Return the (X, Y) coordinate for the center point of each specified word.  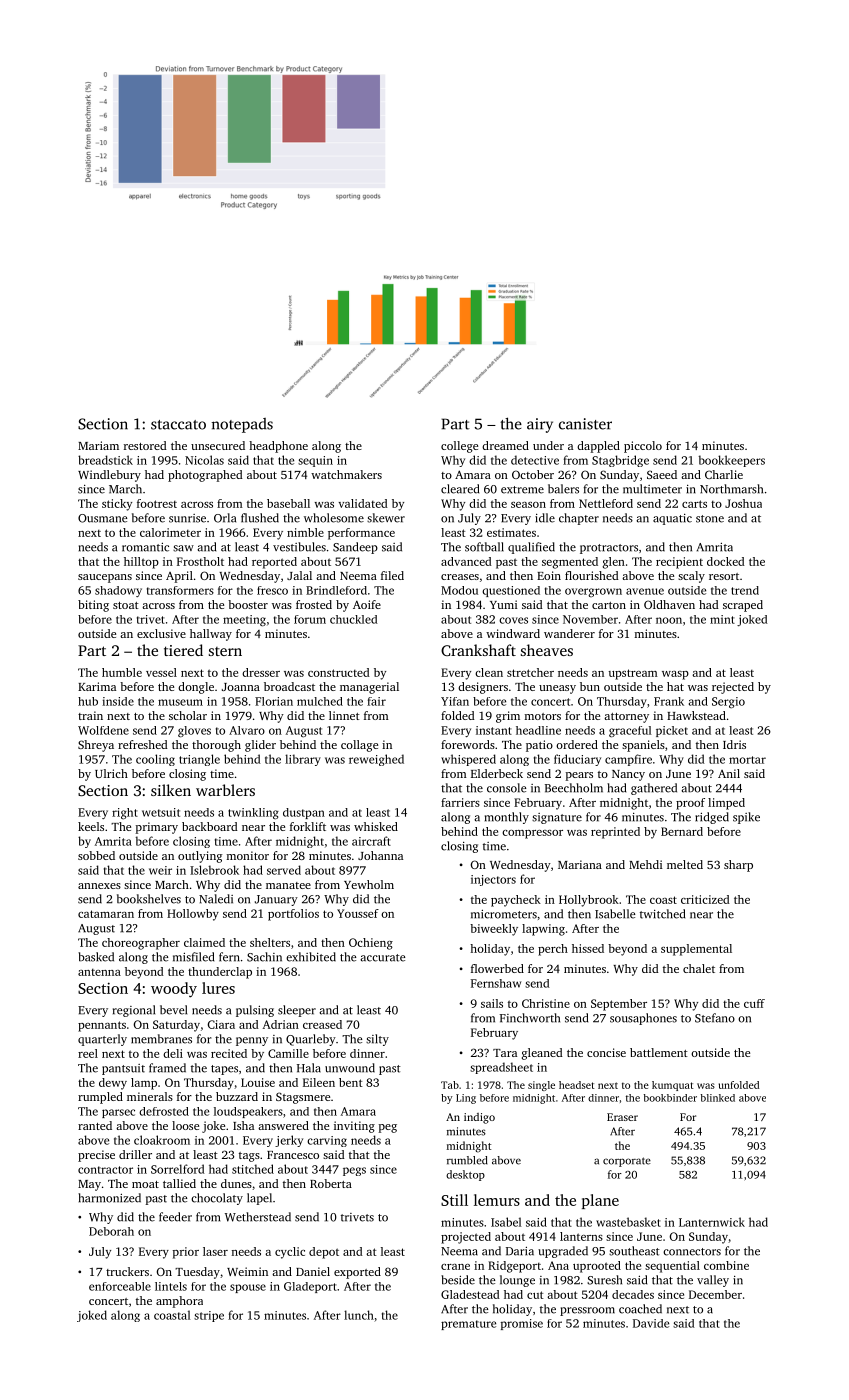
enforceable (120, 1286)
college (459, 447)
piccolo (643, 447)
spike (746, 818)
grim (508, 717)
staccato (178, 425)
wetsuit (161, 812)
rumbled (467, 1160)
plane (600, 1201)
